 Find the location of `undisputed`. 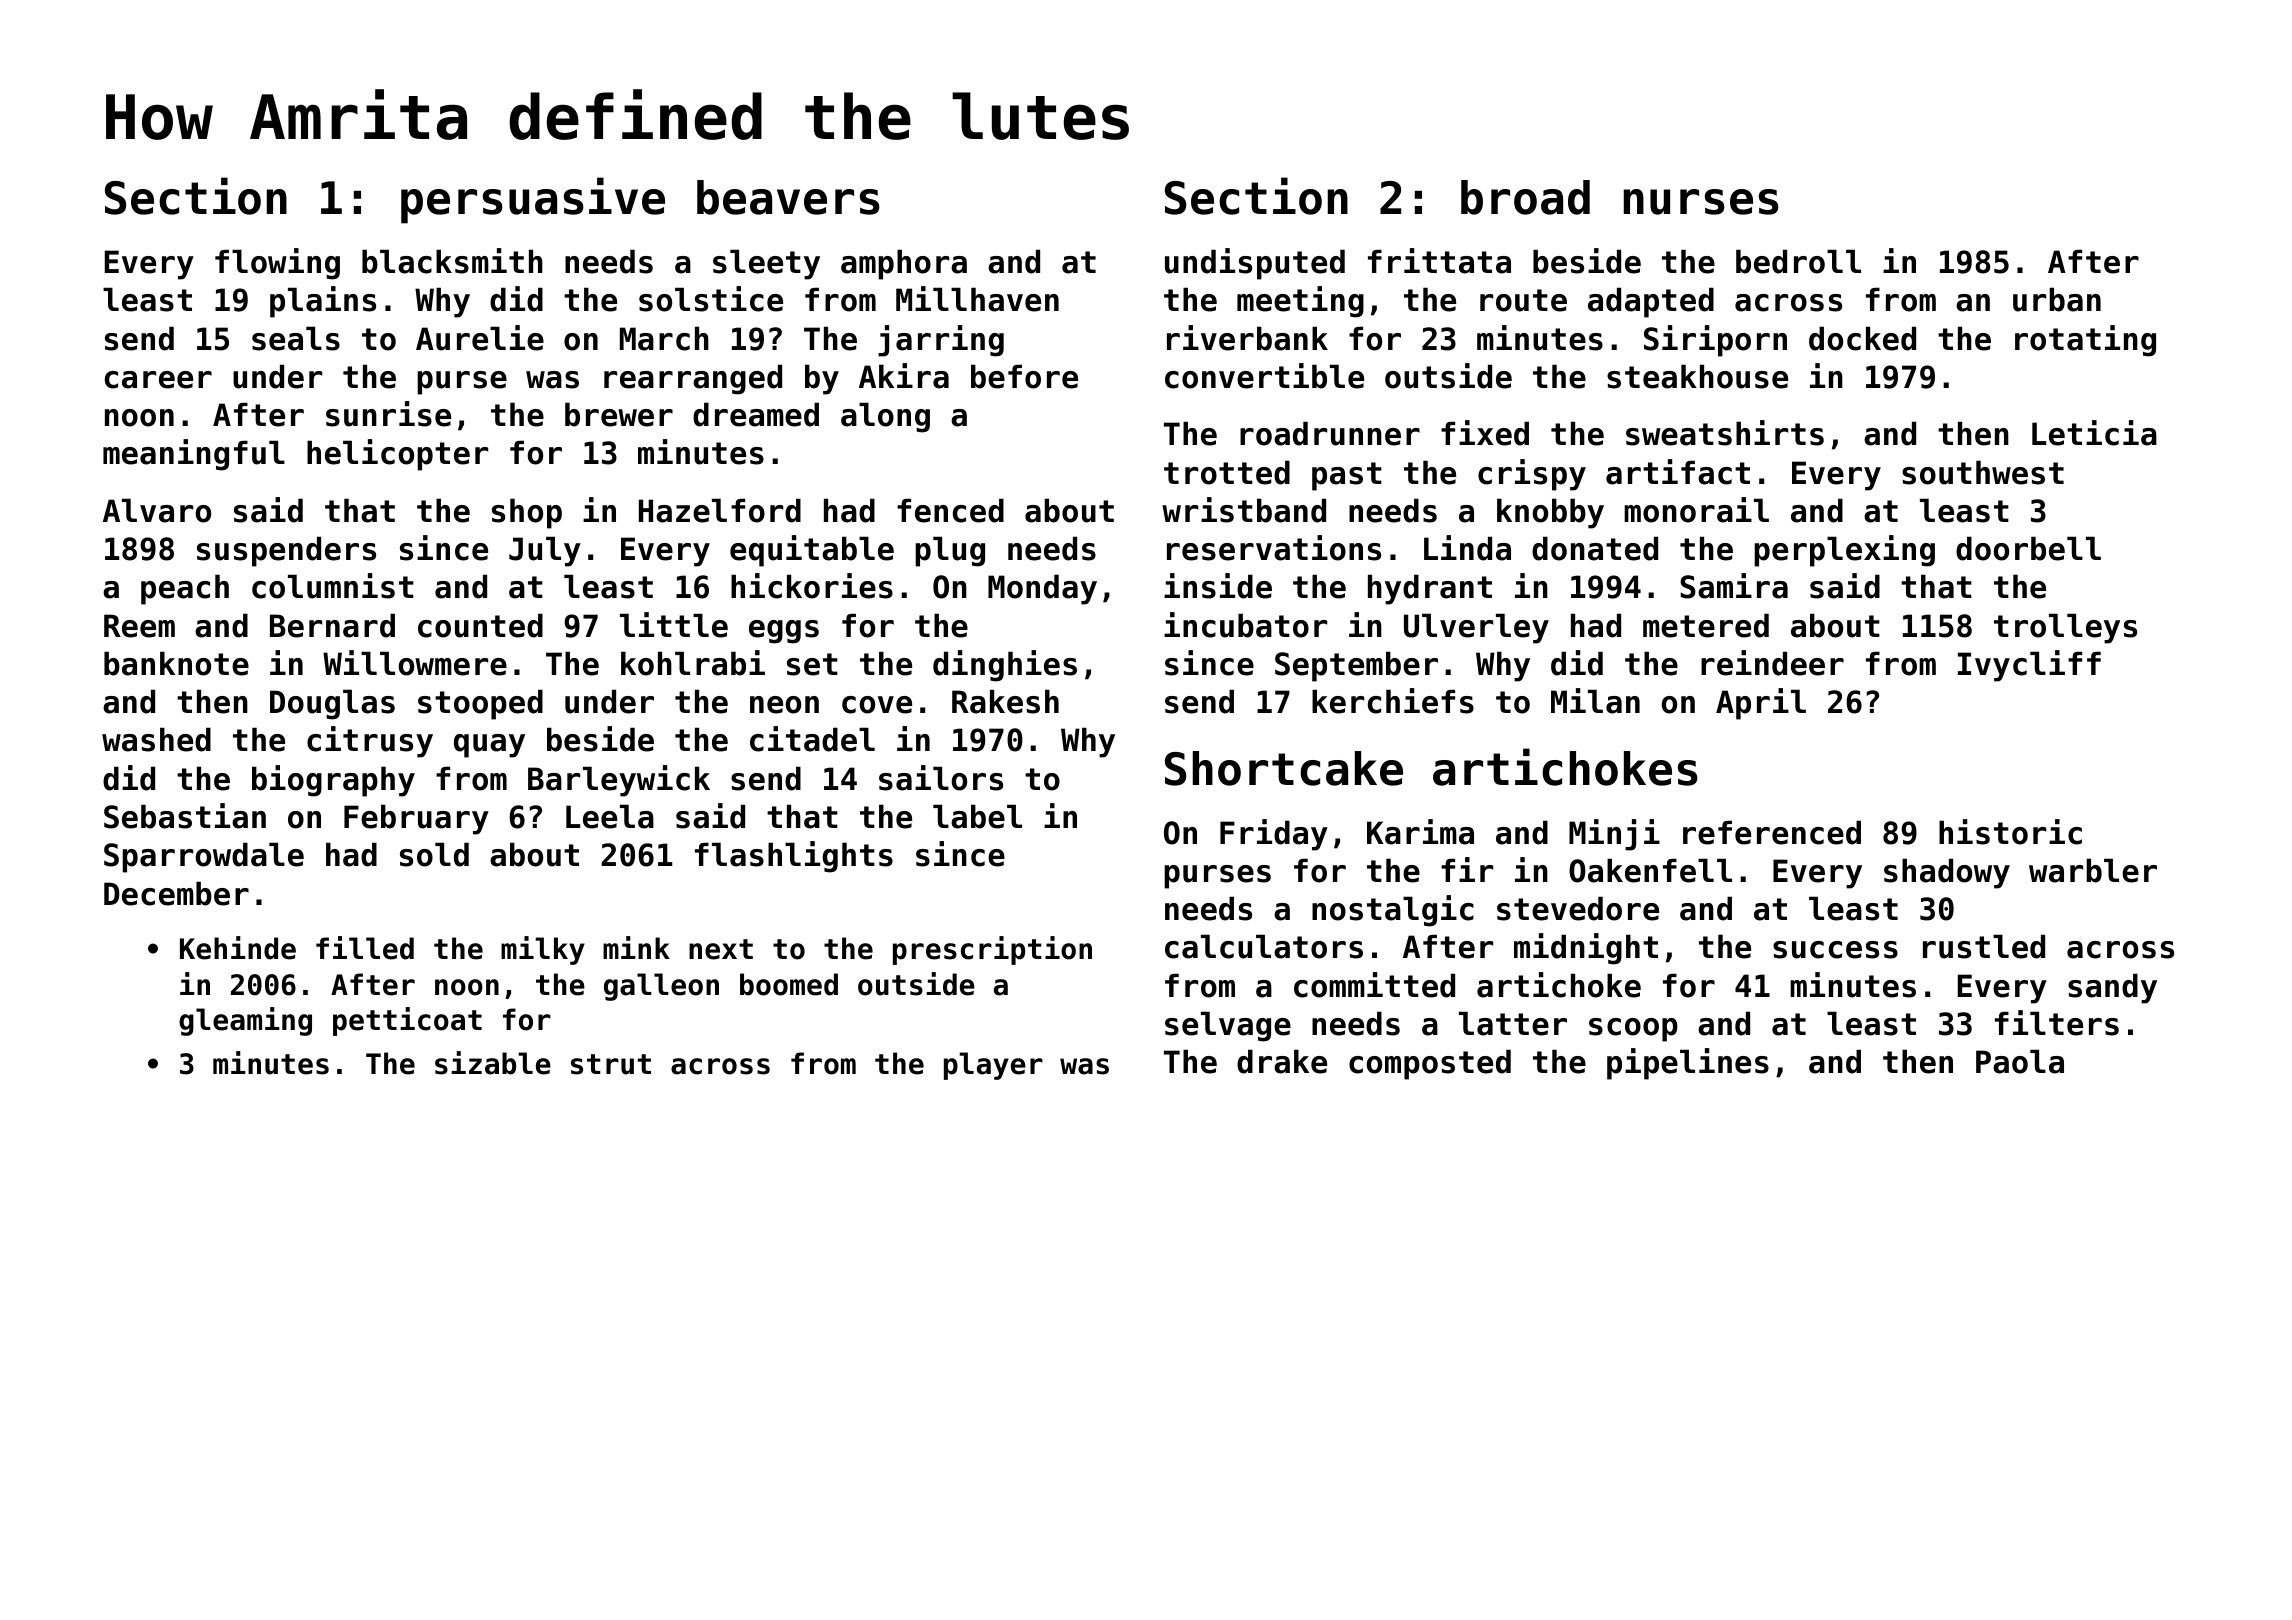

undisputed is located at coordinates (1255, 264).
